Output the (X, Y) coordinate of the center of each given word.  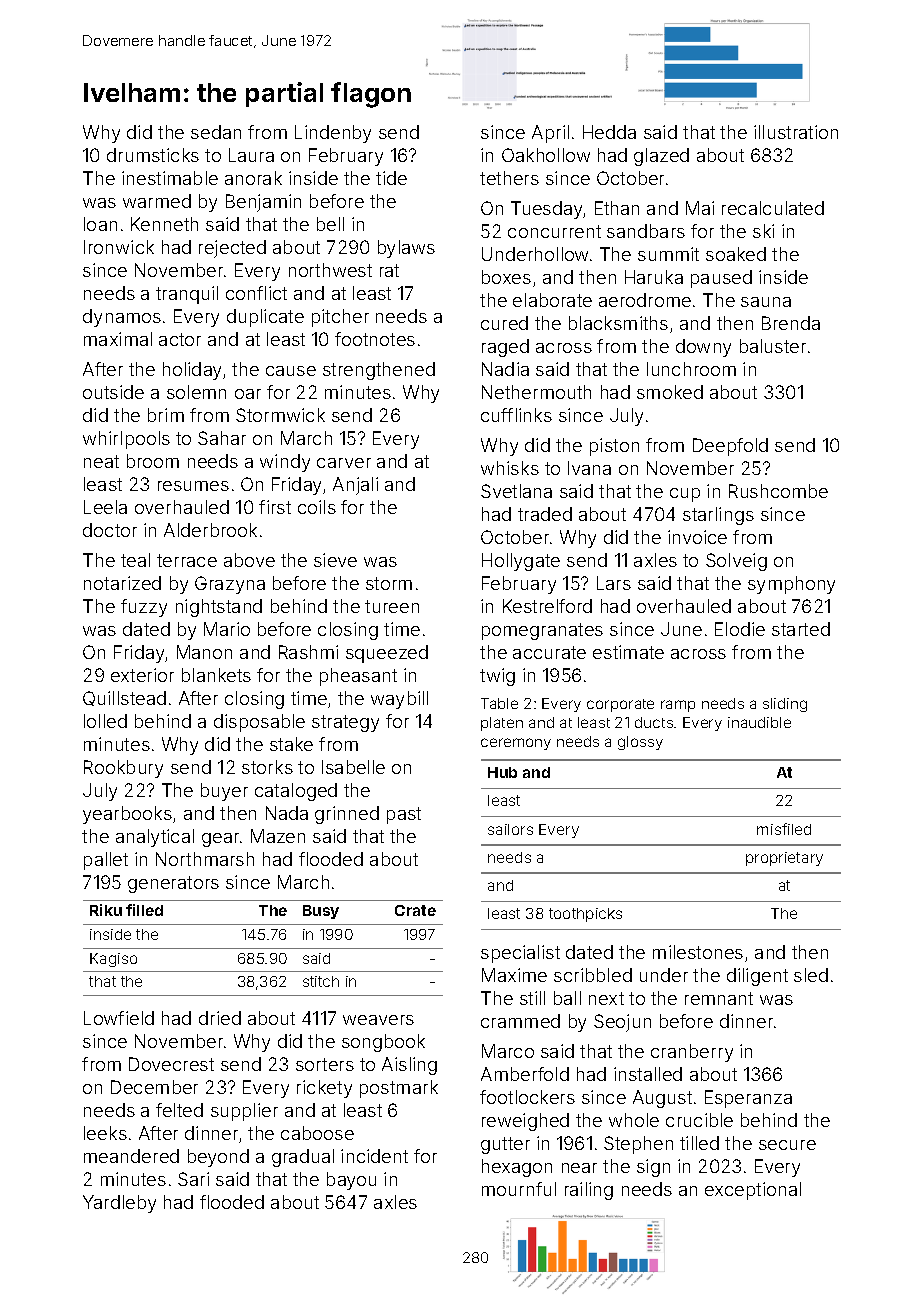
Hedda (609, 132)
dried (220, 1018)
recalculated (773, 208)
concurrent (554, 231)
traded (545, 514)
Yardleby (119, 1204)
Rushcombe (778, 491)
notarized (122, 583)
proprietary (784, 859)
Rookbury (123, 769)
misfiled (784, 829)
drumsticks (153, 155)
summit (668, 254)
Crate (415, 910)
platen (502, 724)
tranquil (187, 295)
